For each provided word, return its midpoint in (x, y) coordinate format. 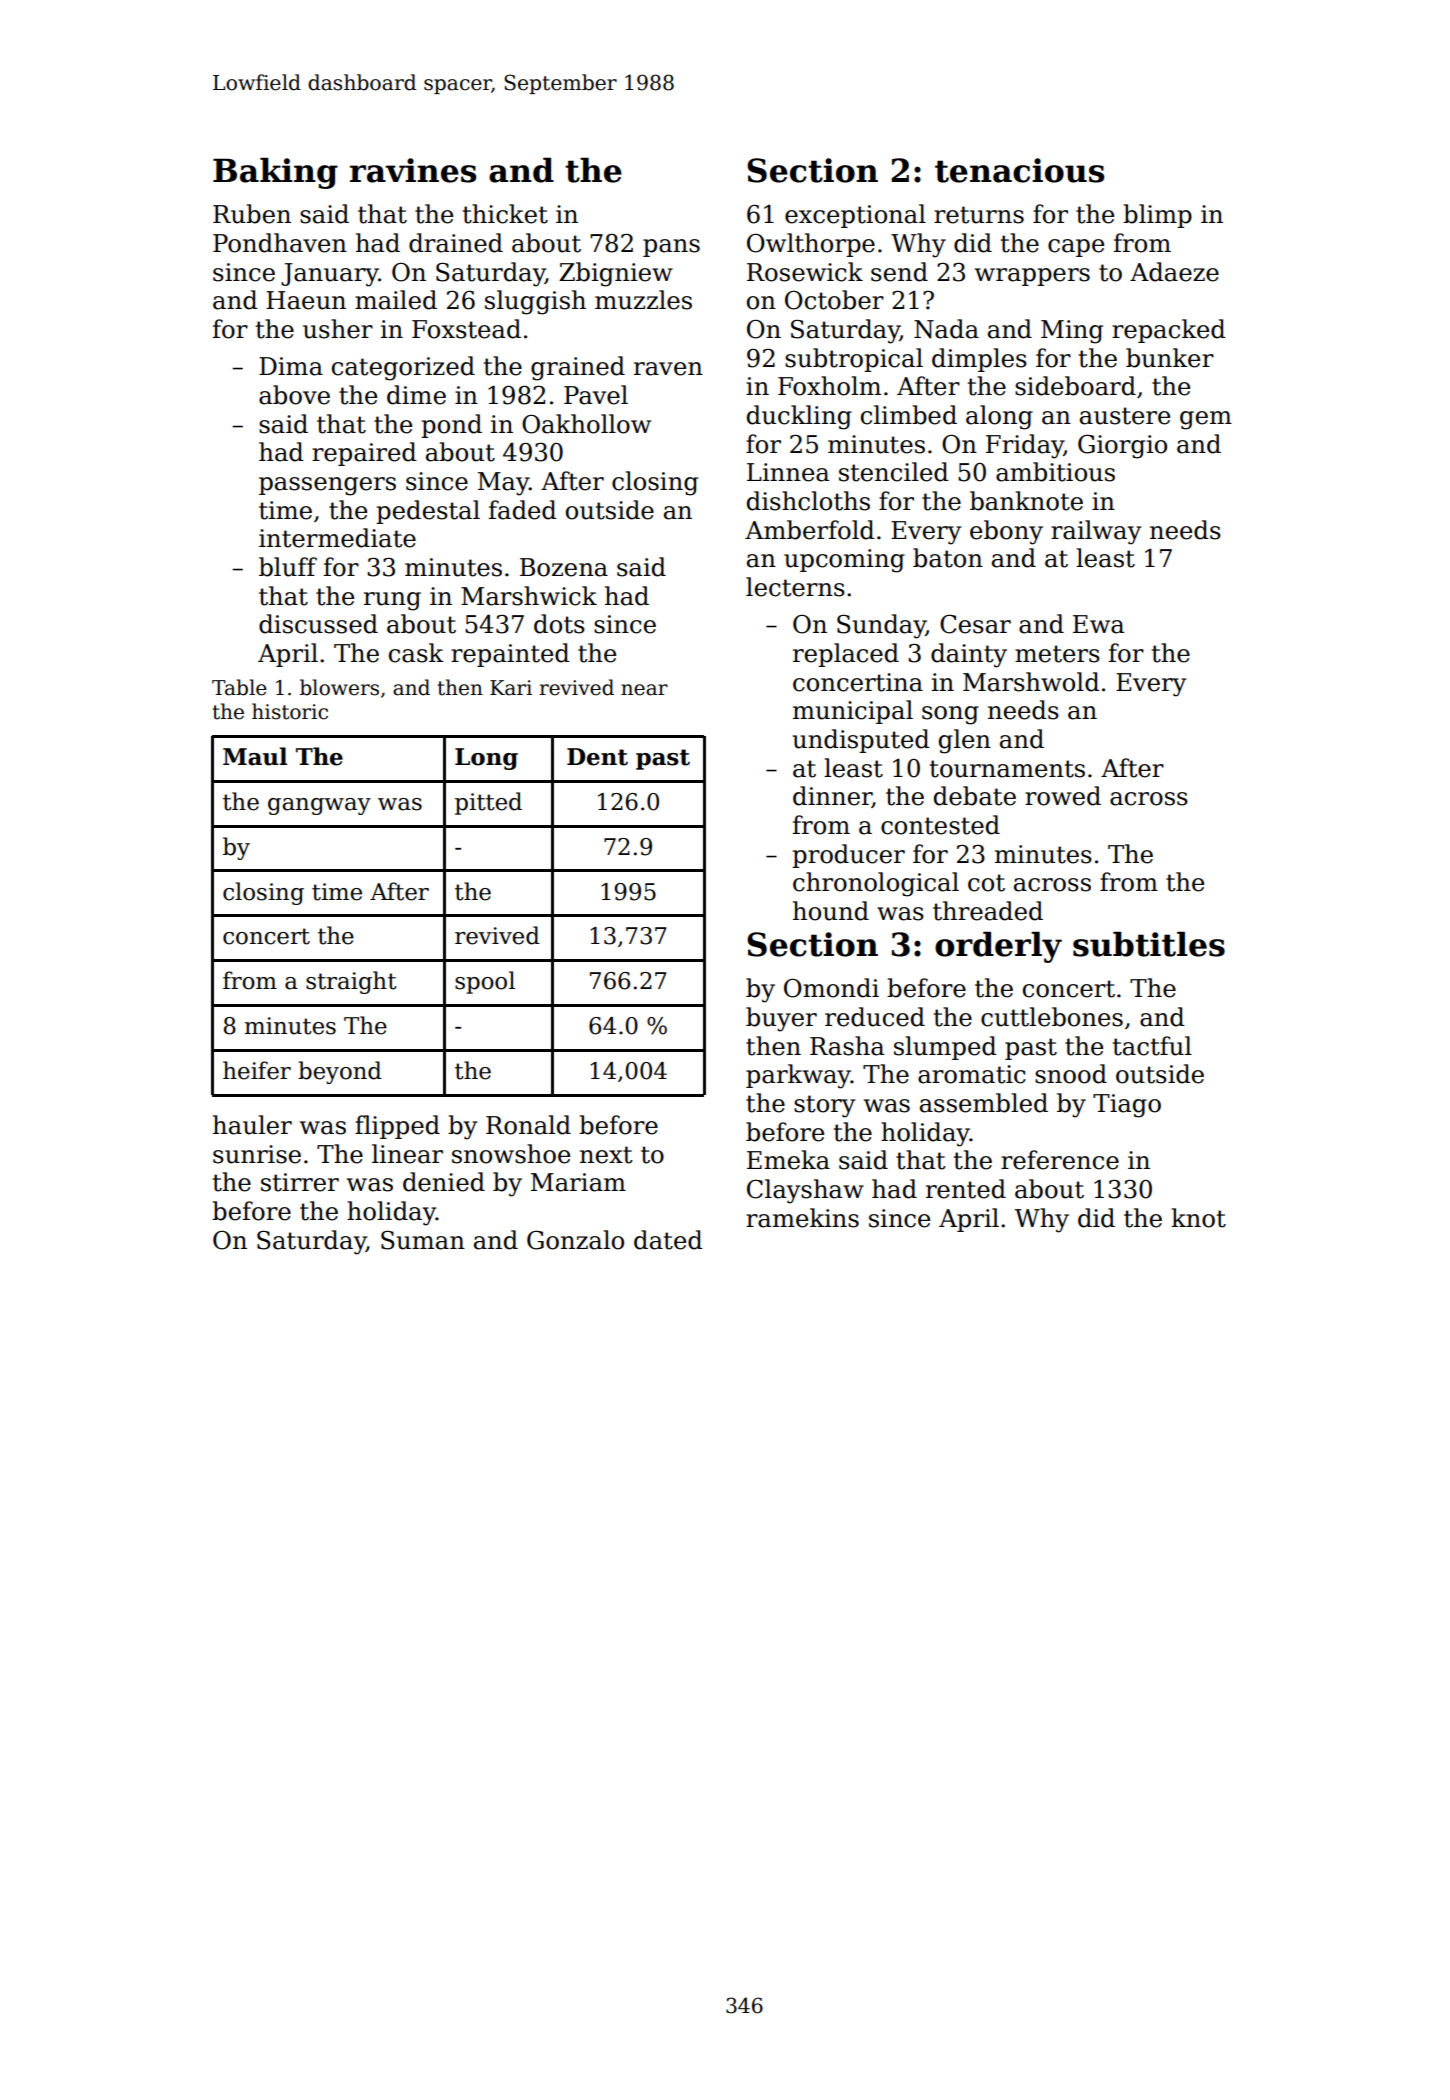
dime (416, 395)
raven (668, 369)
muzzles (643, 300)
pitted (488, 803)
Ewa (1098, 624)
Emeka (788, 1160)
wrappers (1032, 277)
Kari (511, 688)
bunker (1170, 358)
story (824, 1106)
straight (351, 982)
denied (444, 1182)
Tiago (1127, 1106)
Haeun (306, 300)
